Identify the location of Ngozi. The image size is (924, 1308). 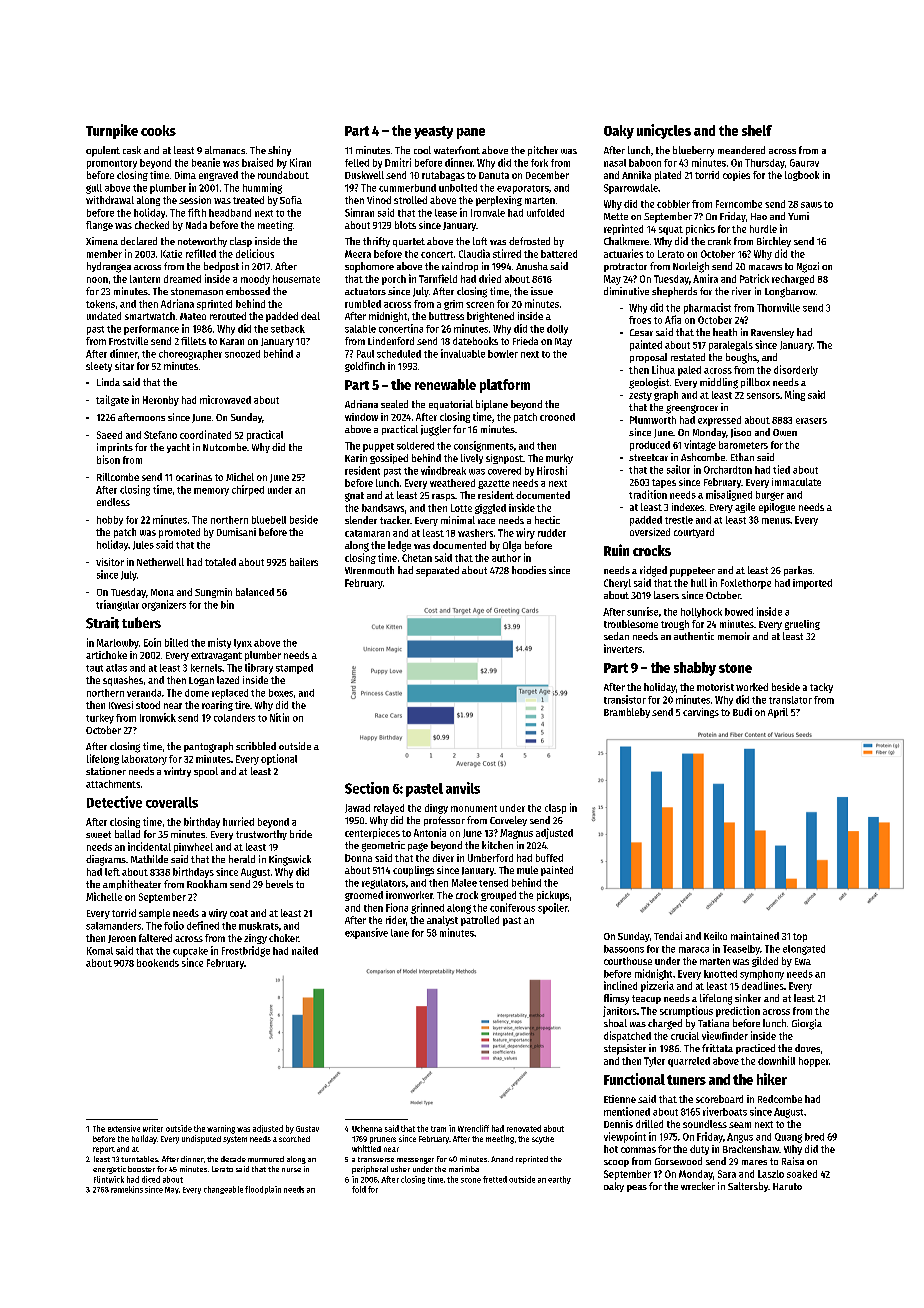
(808, 267).
